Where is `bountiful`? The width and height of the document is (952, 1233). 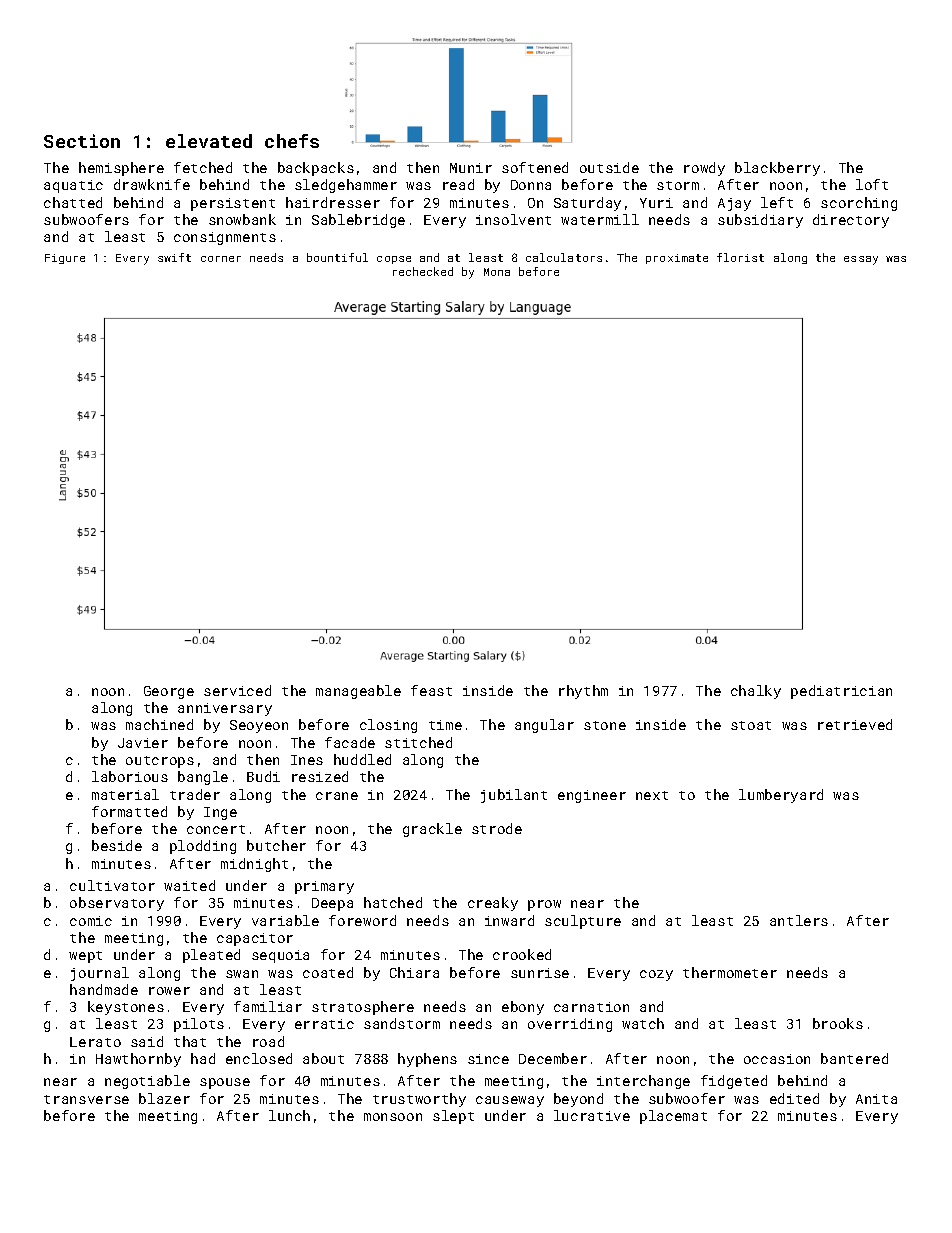 bountiful is located at coordinates (337, 257).
